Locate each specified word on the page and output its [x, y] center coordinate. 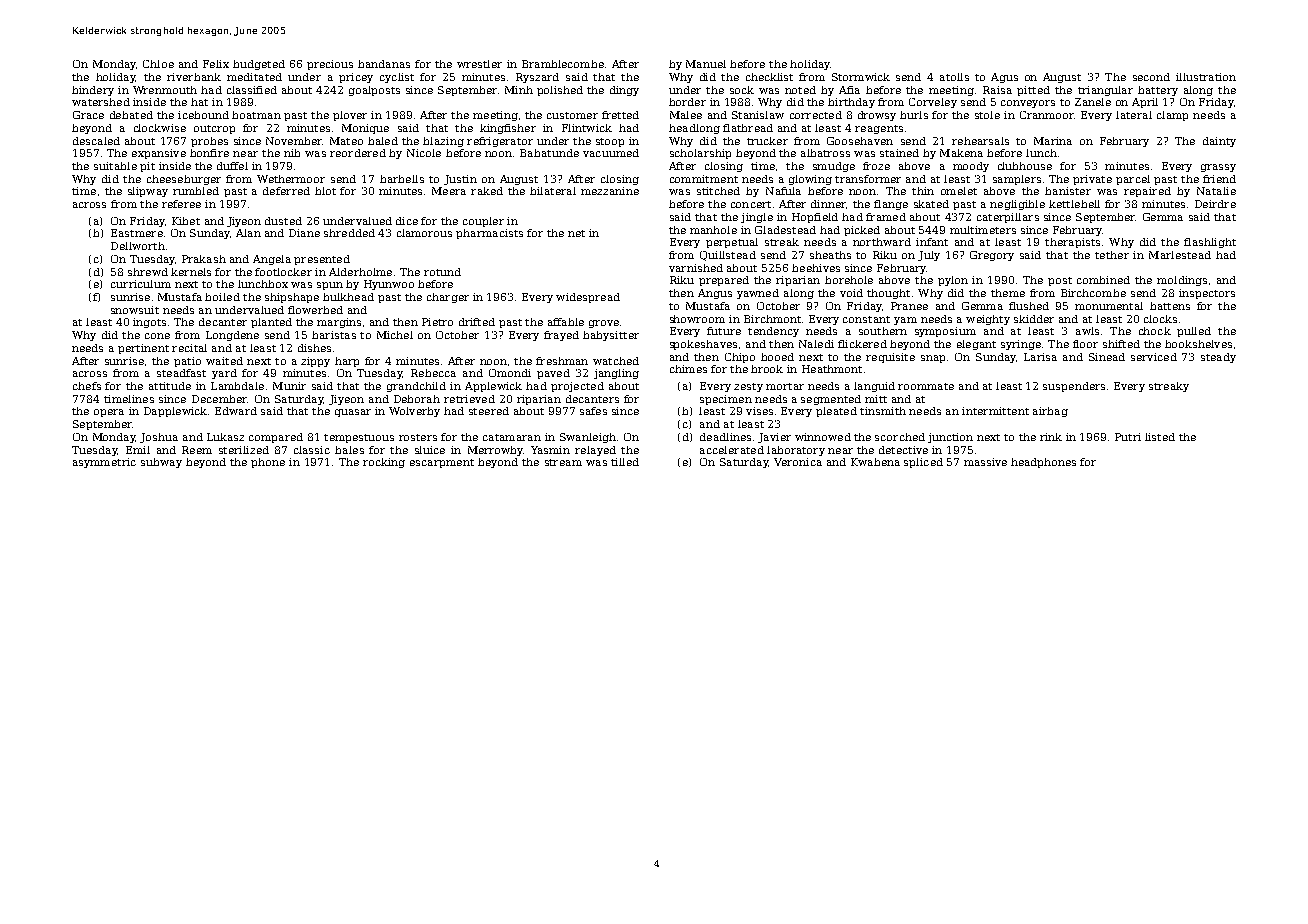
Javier [774, 438]
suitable [115, 166]
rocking [384, 463]
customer [572, 115]
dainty [1219, 142]
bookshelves [1198, 344]
